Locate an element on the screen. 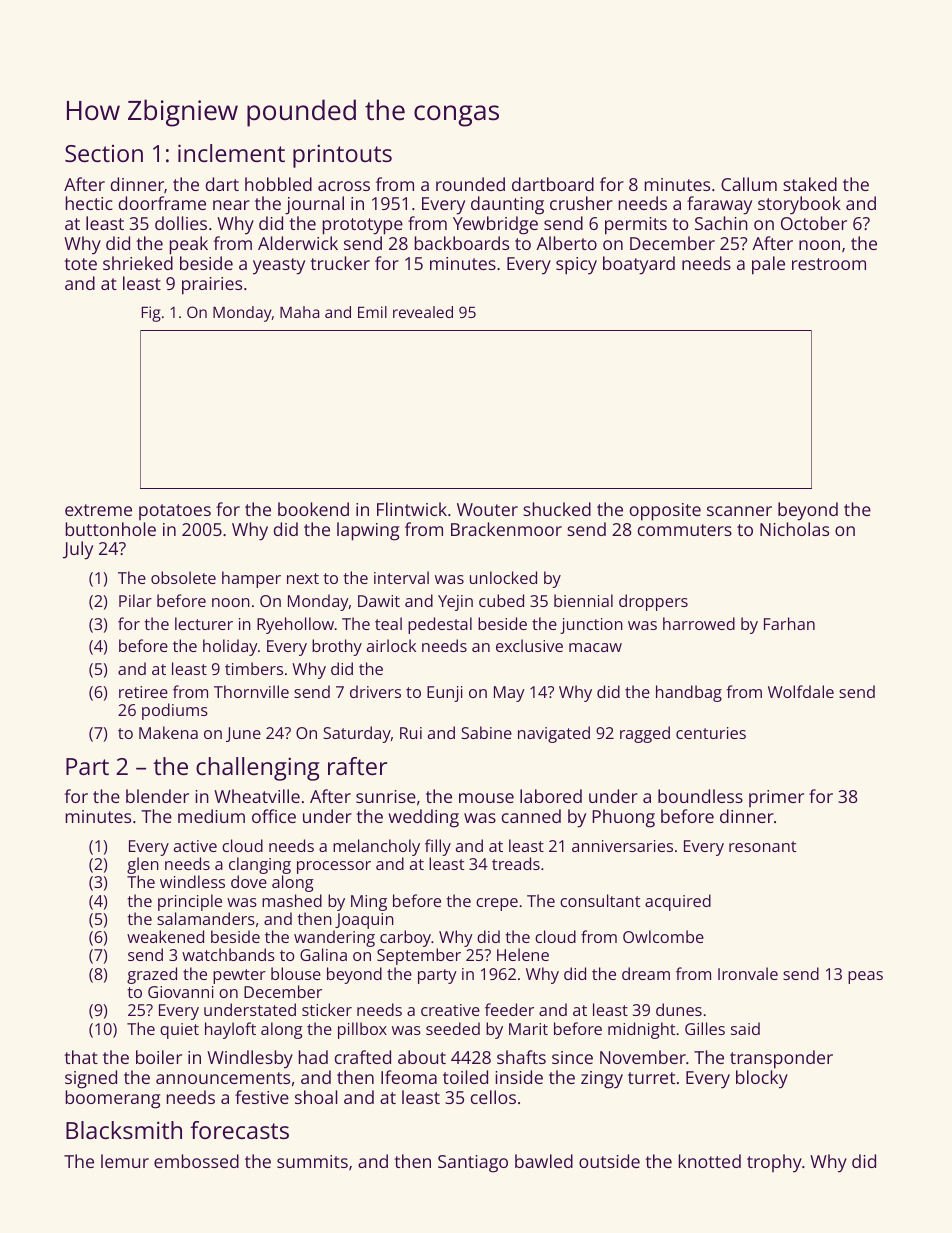  airlock is located at coordinates (391, 645).
